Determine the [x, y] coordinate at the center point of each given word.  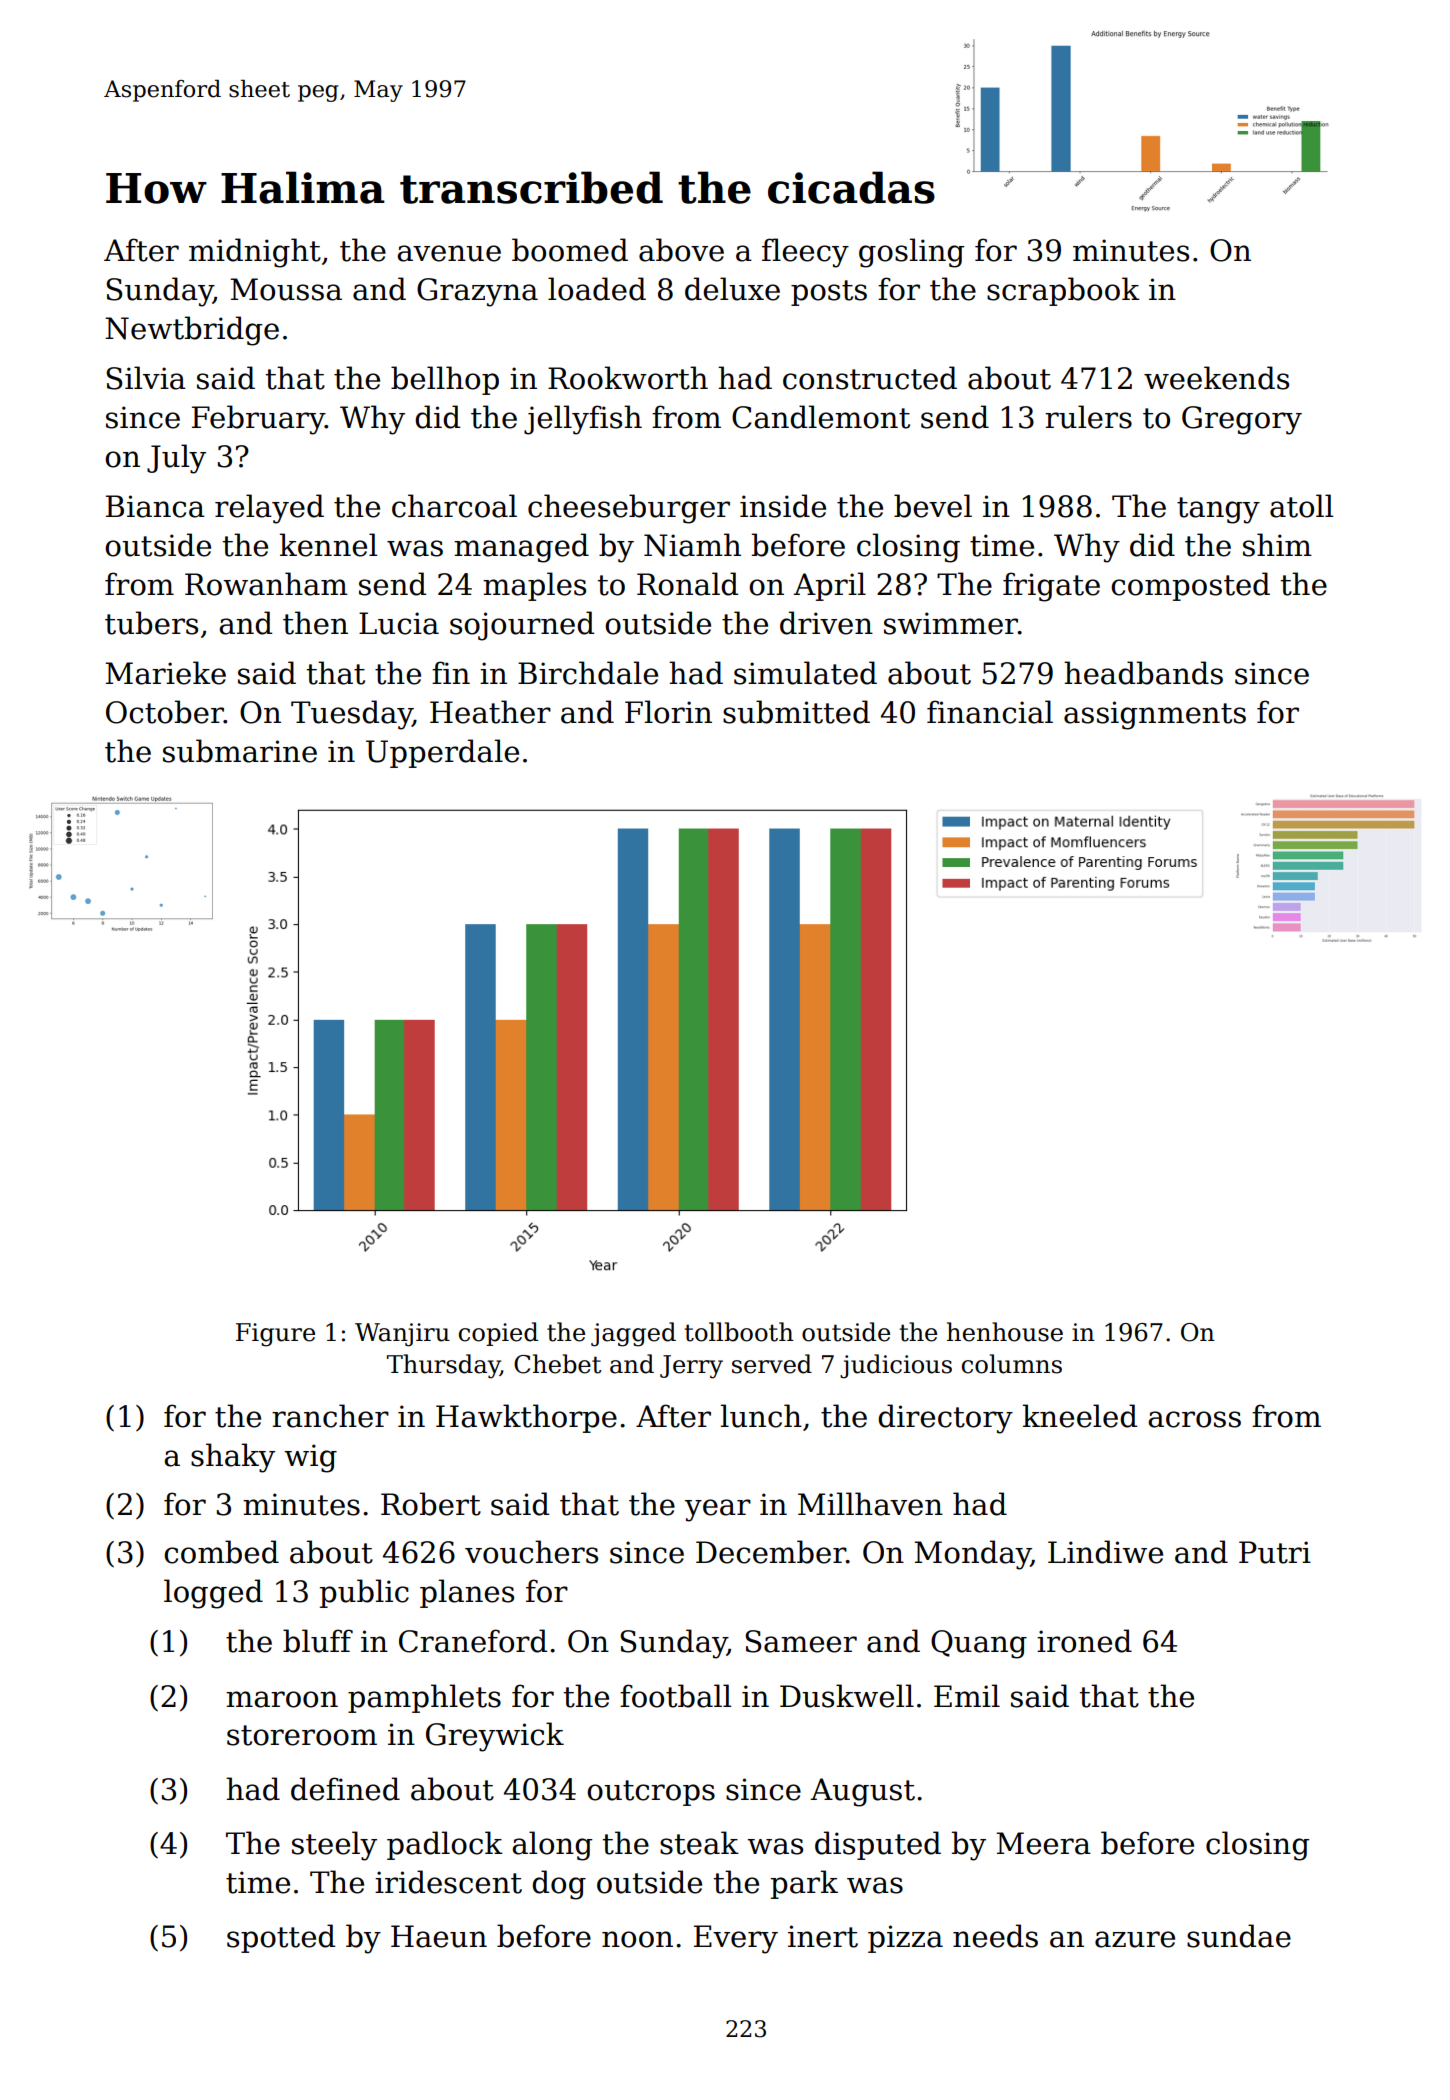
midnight [255, 253]
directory [945, 1419]
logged [213, 1594]
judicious [896, 1366]
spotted [281, 1938]
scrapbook [1063, 291]
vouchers [531, 1552]
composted [1190, 586]
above [681, 250]
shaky [233, 1458]
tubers [151, 623]
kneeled [1080, 1416]
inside [783, 506]
